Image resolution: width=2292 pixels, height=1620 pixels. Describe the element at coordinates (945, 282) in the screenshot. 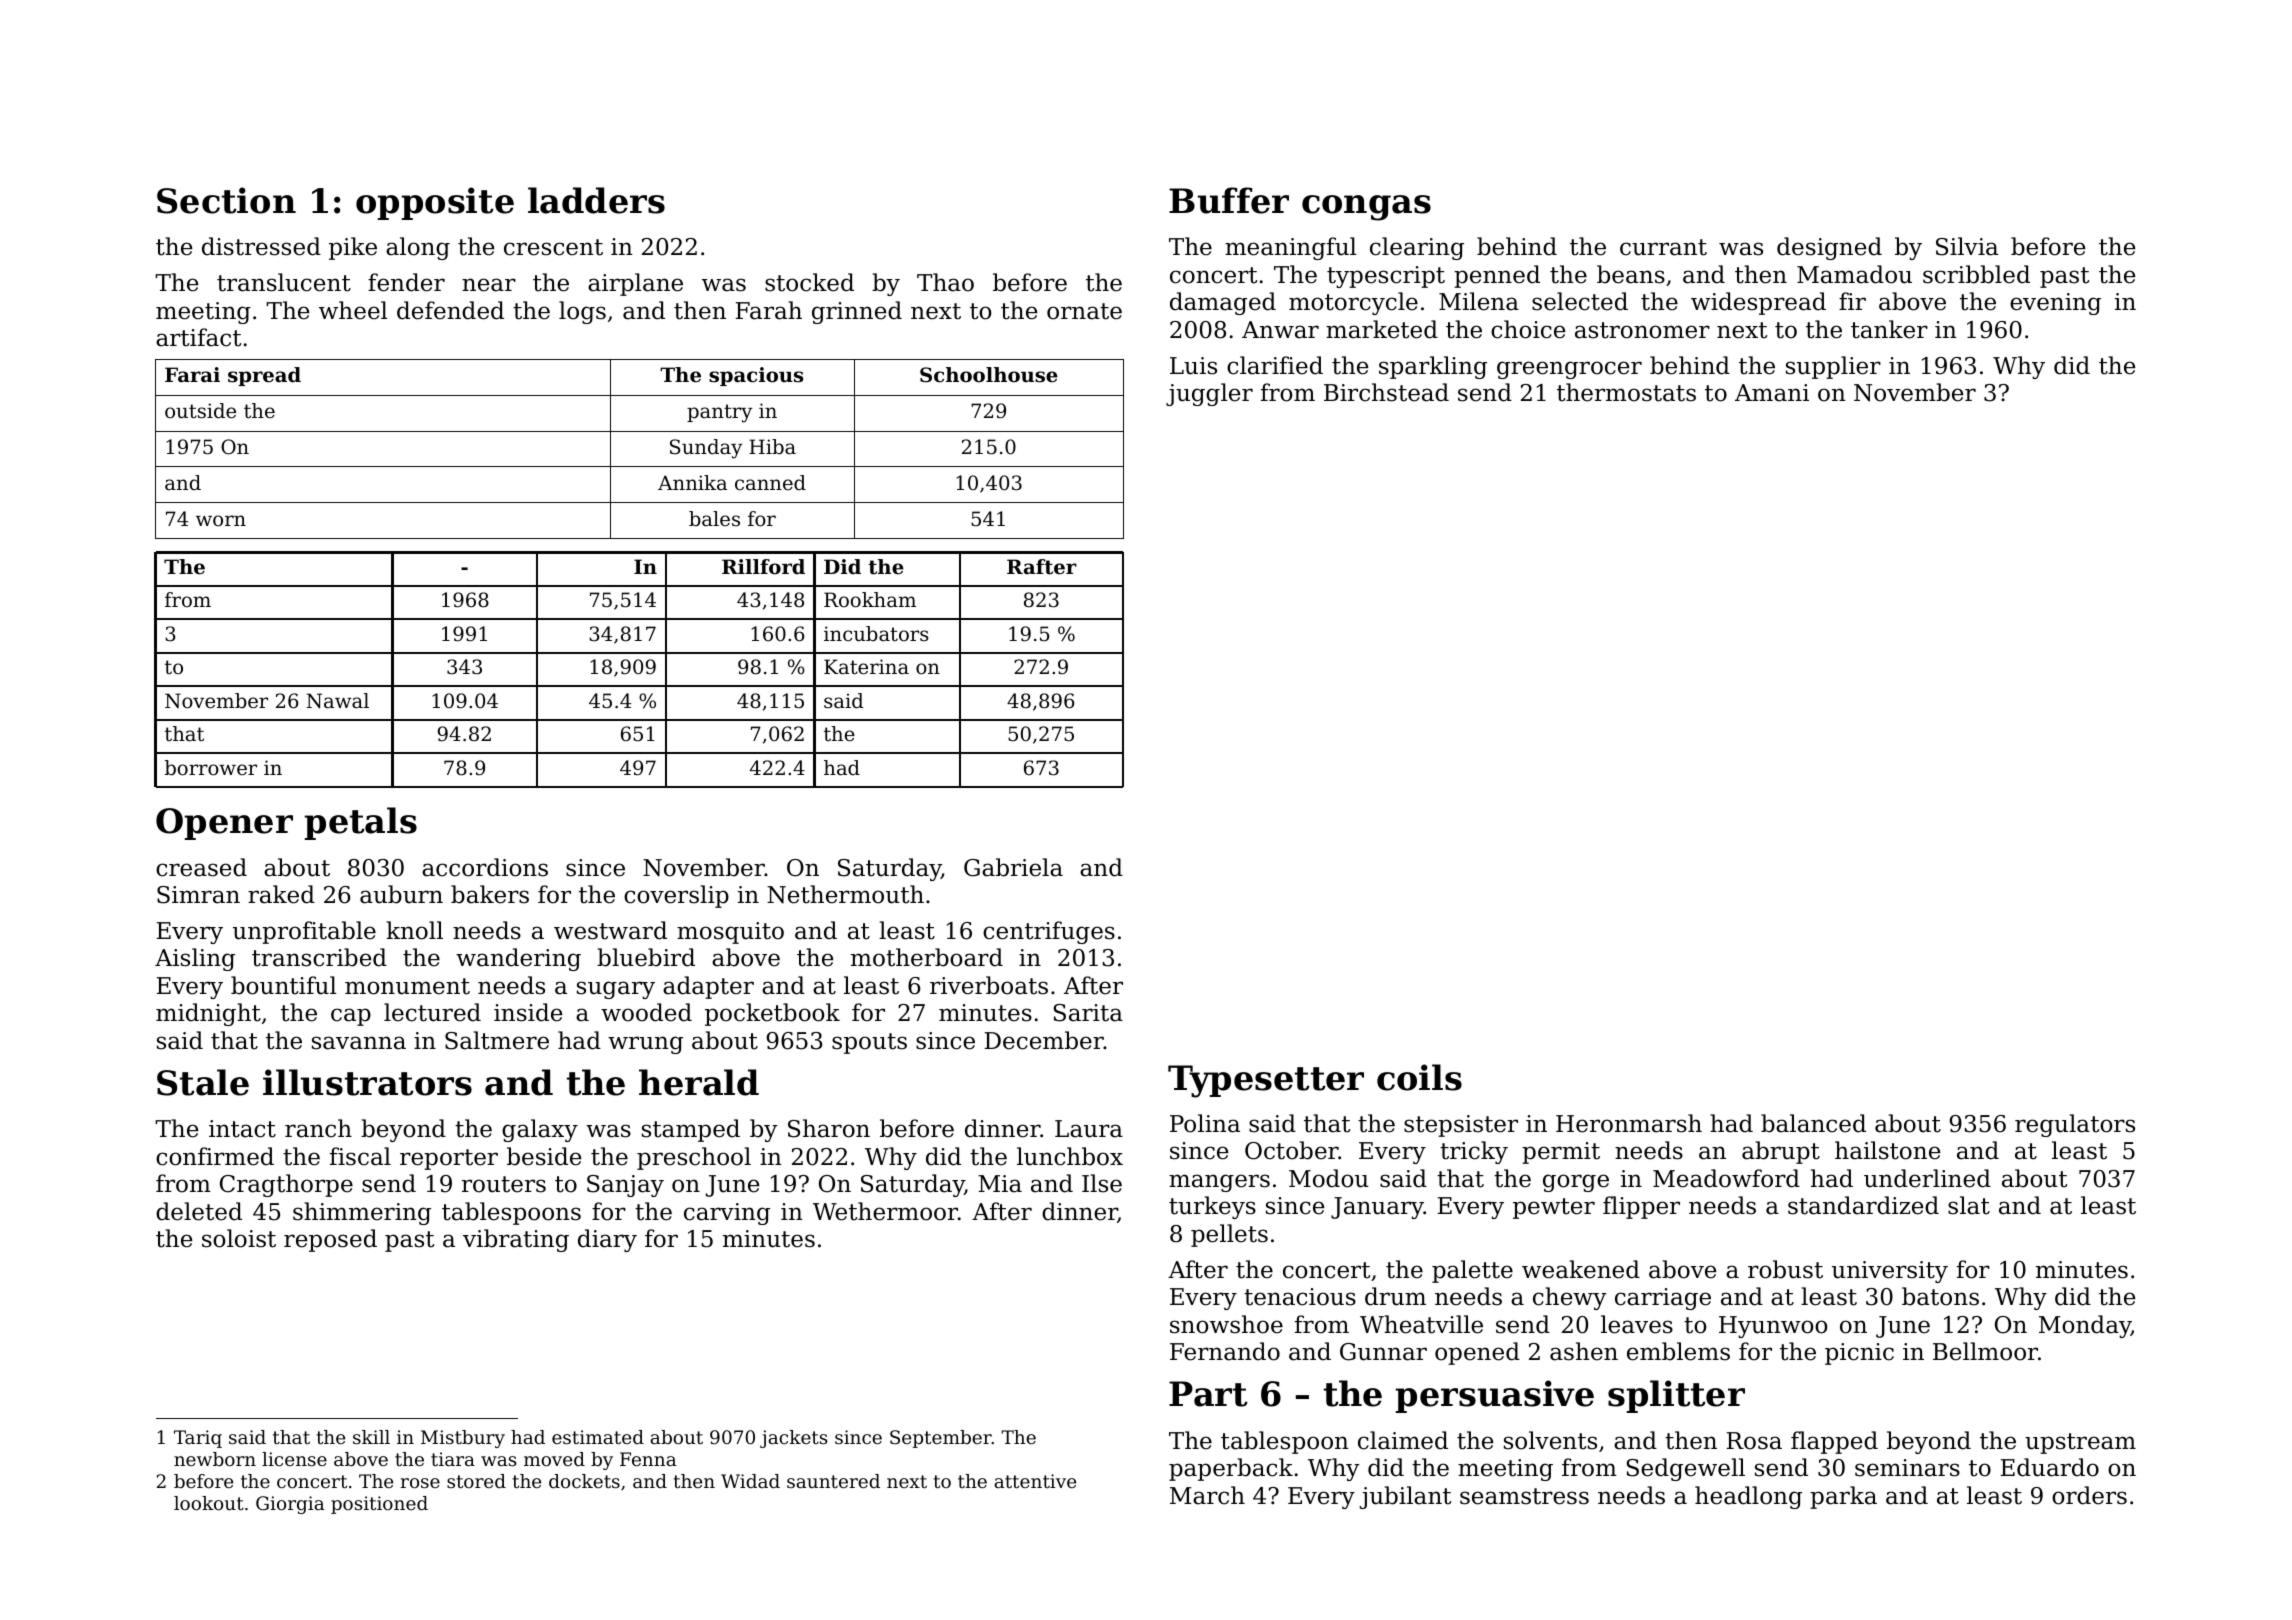

I see `Thao` at that location.
